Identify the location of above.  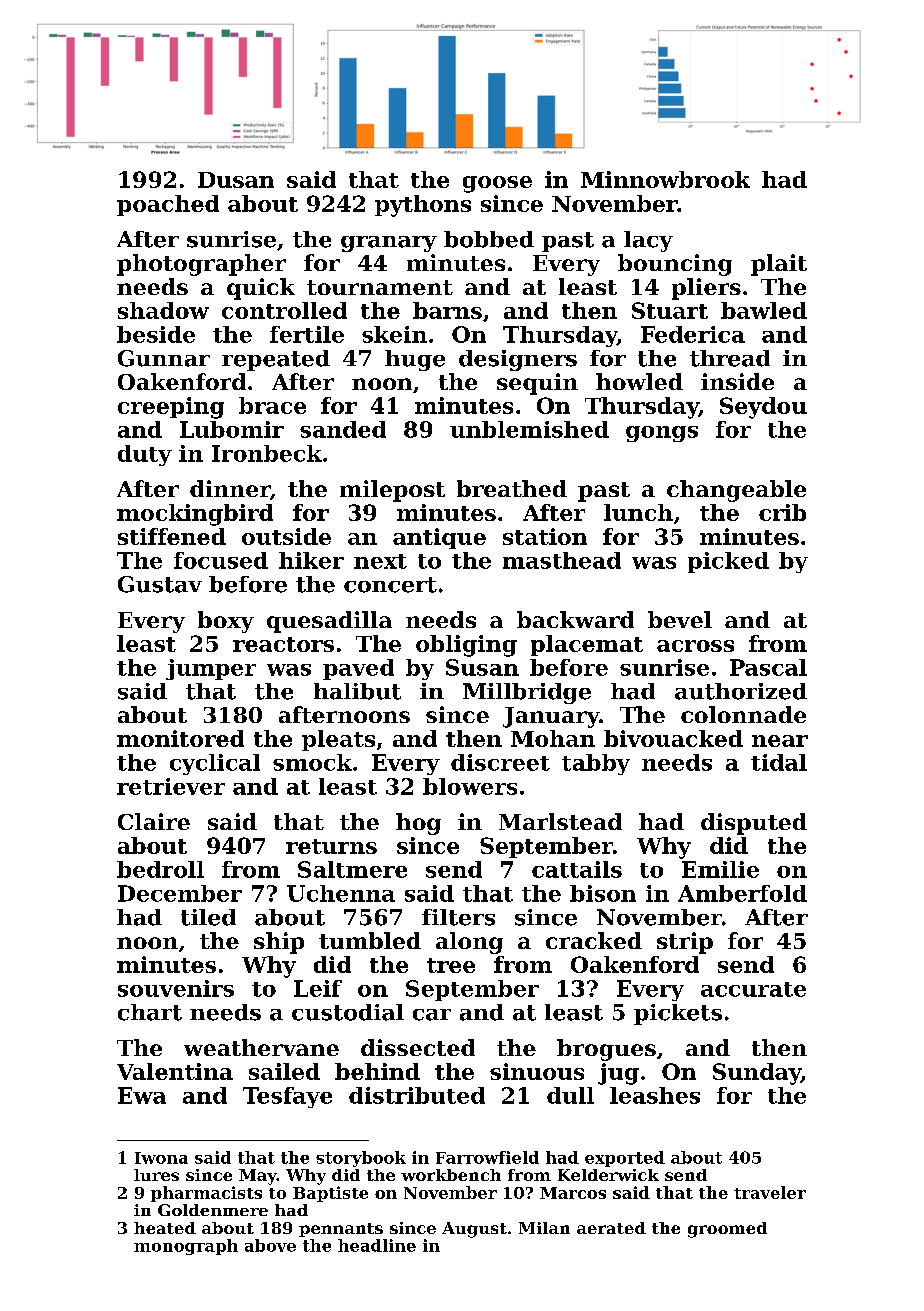
(270, 1245).
